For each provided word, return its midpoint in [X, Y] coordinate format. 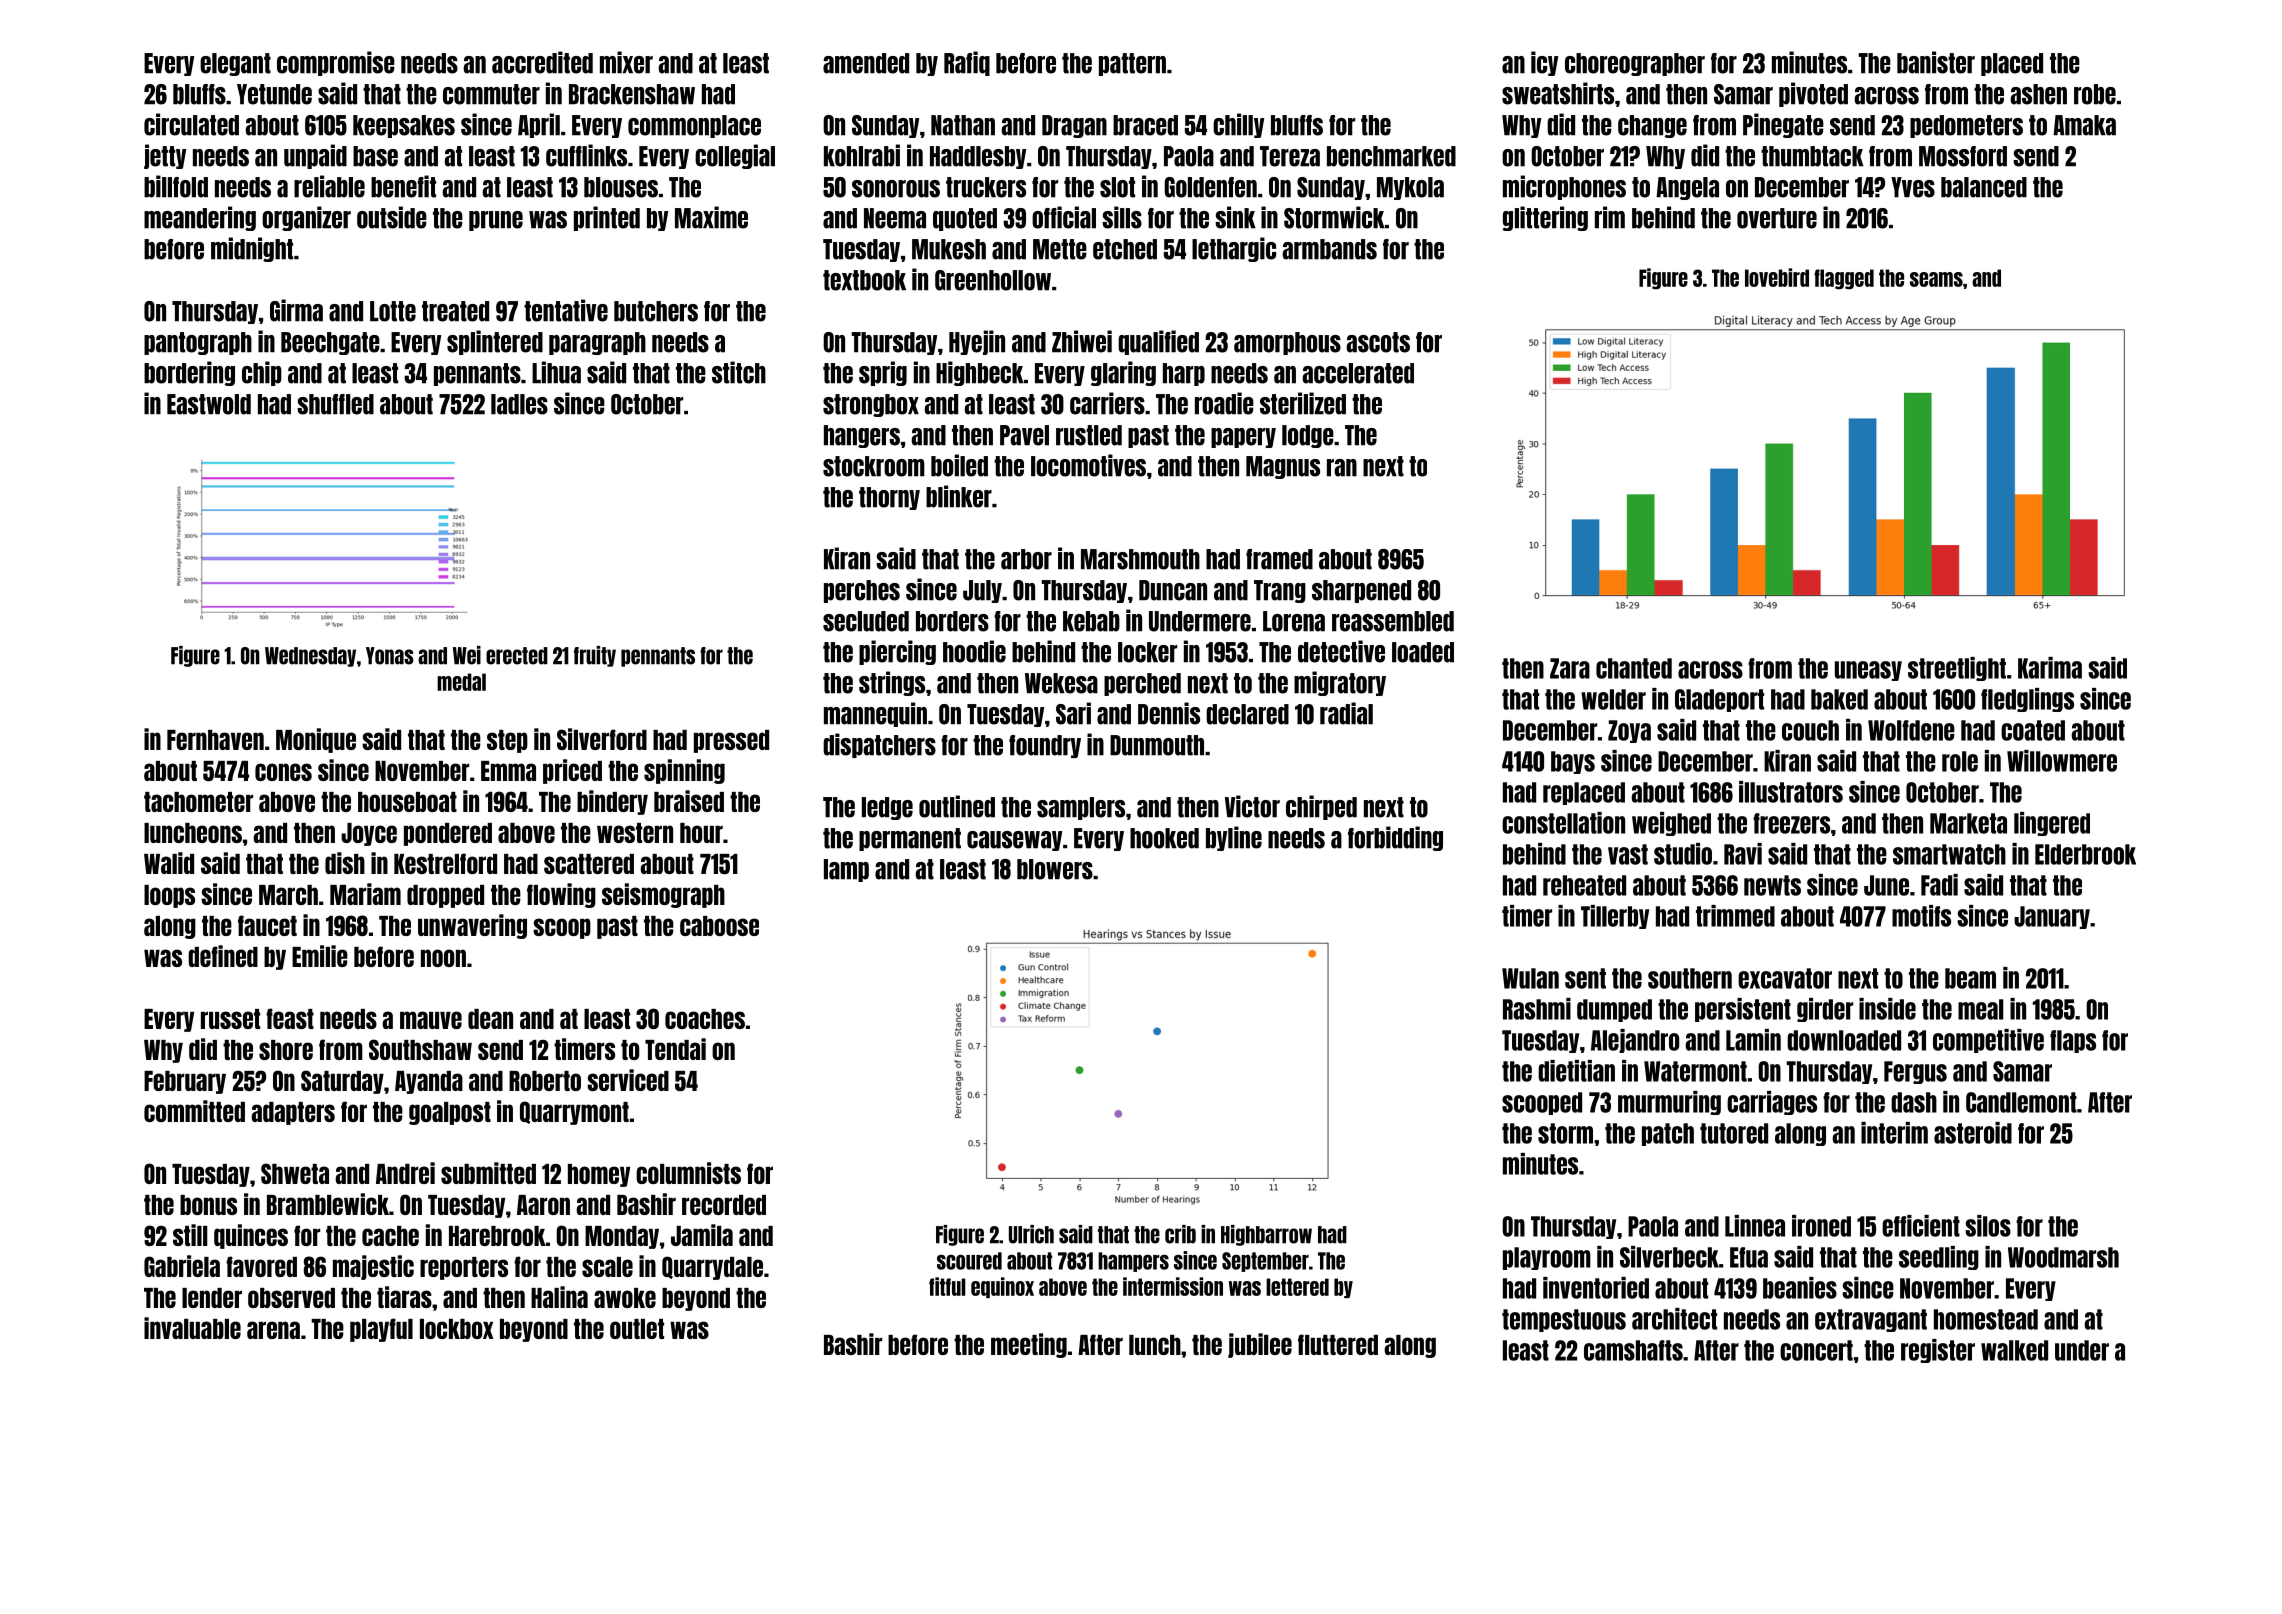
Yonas [390, 656]
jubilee [1260, 1345]
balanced [1984, 187]
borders [952, 621]
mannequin [875, 714]
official [1064, 217]
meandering [200, 218]
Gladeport [1719, 700]
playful [381, 1330]
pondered [448, 834]
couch [1810, 730]
